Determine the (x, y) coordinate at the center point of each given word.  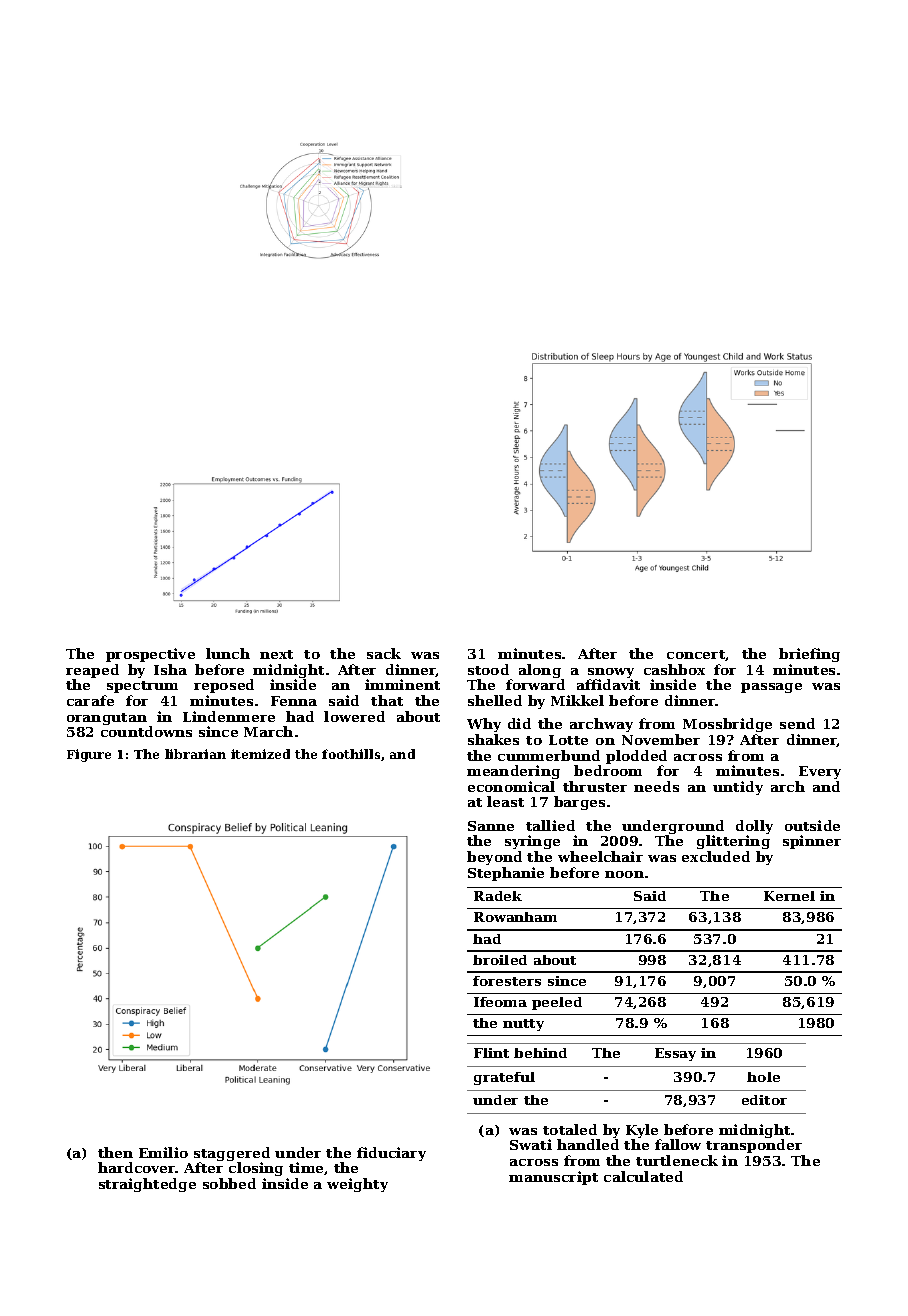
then (115, 1152)
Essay (675, 1054)
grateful (504, 1078)
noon (624, 874)
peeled (557, 1003)
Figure (89, 755)
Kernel (789, 896)
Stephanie (506, 874)
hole (763, 1077)
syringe (532, 842)
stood (488, 669)
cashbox (674, 669)
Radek (498, 896)
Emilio (163, 1152)
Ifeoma (500, 1002)
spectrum (142, 687)
